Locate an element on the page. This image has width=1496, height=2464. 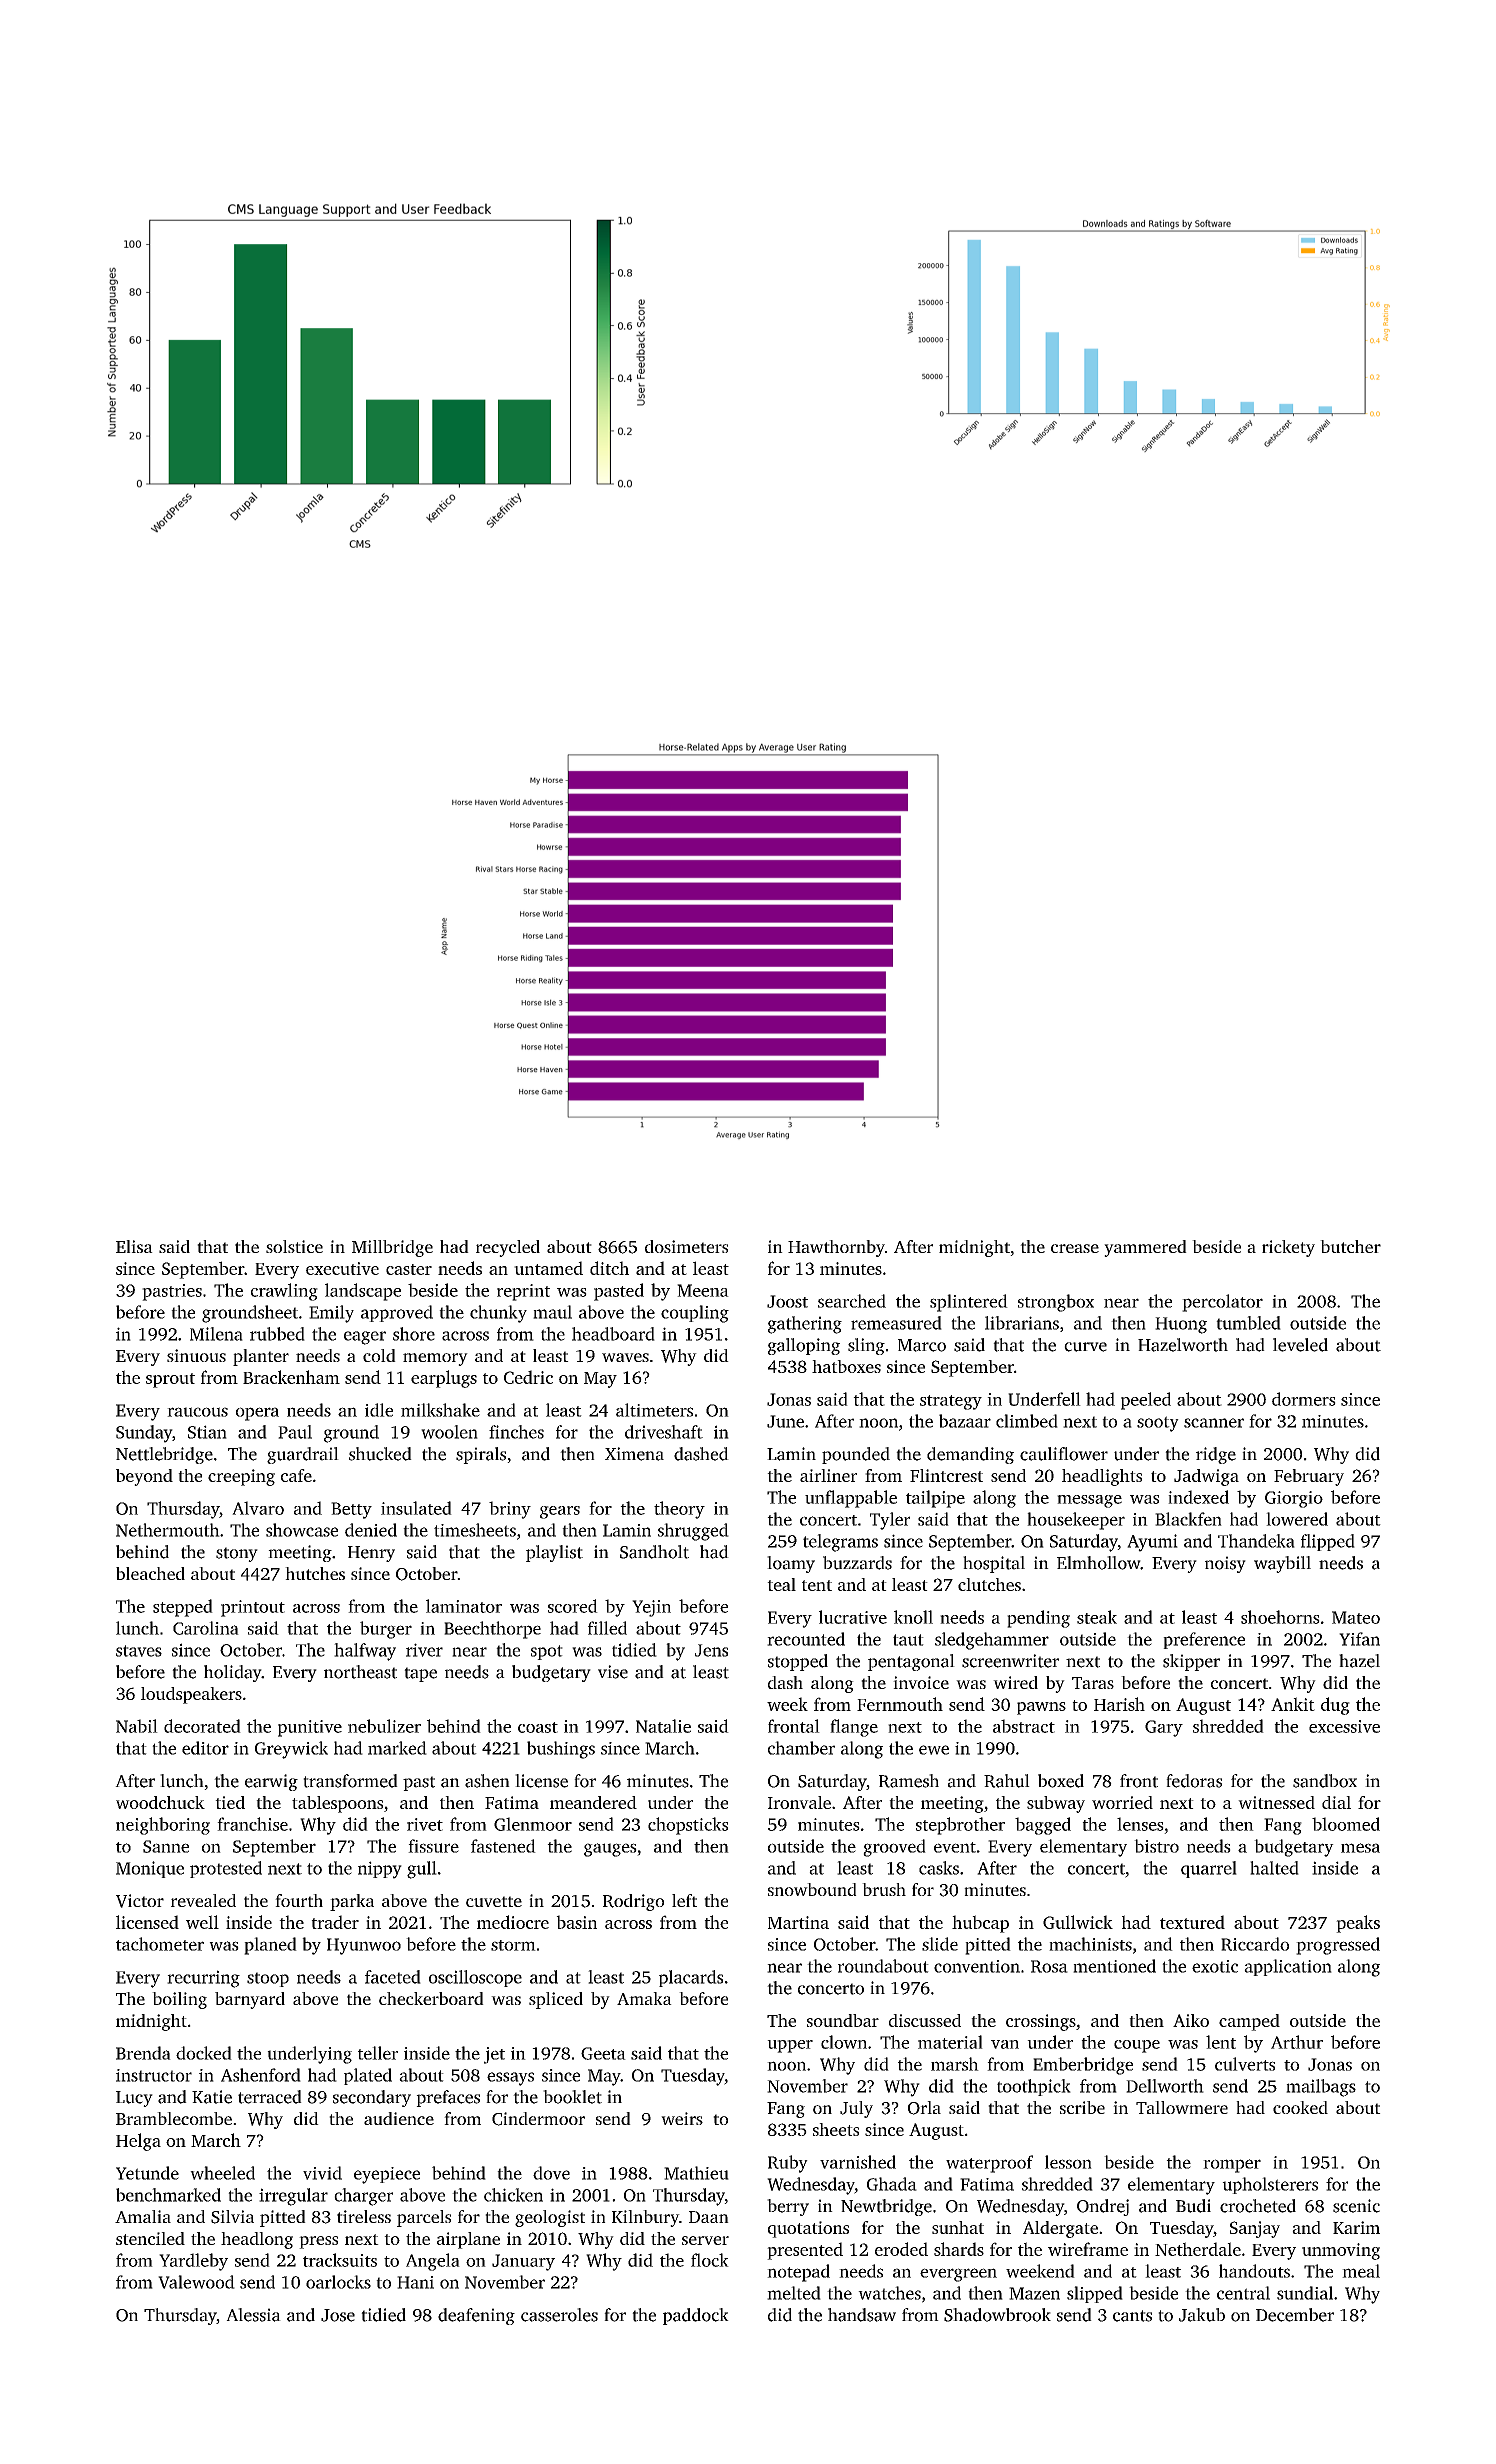
remeasured is located at coordinates (896, 1323).
